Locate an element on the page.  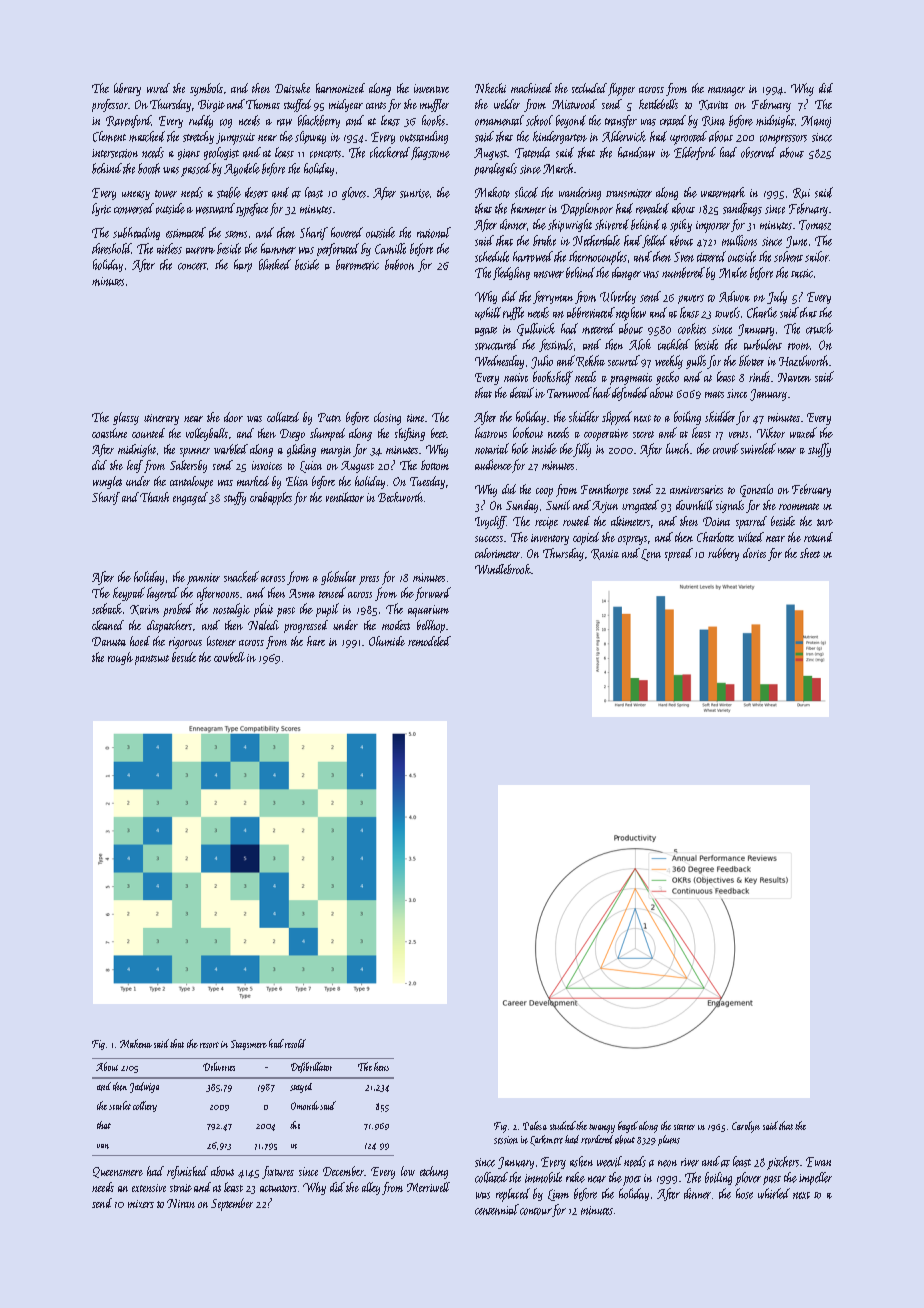
agate is located at coordinates (486, 331).
